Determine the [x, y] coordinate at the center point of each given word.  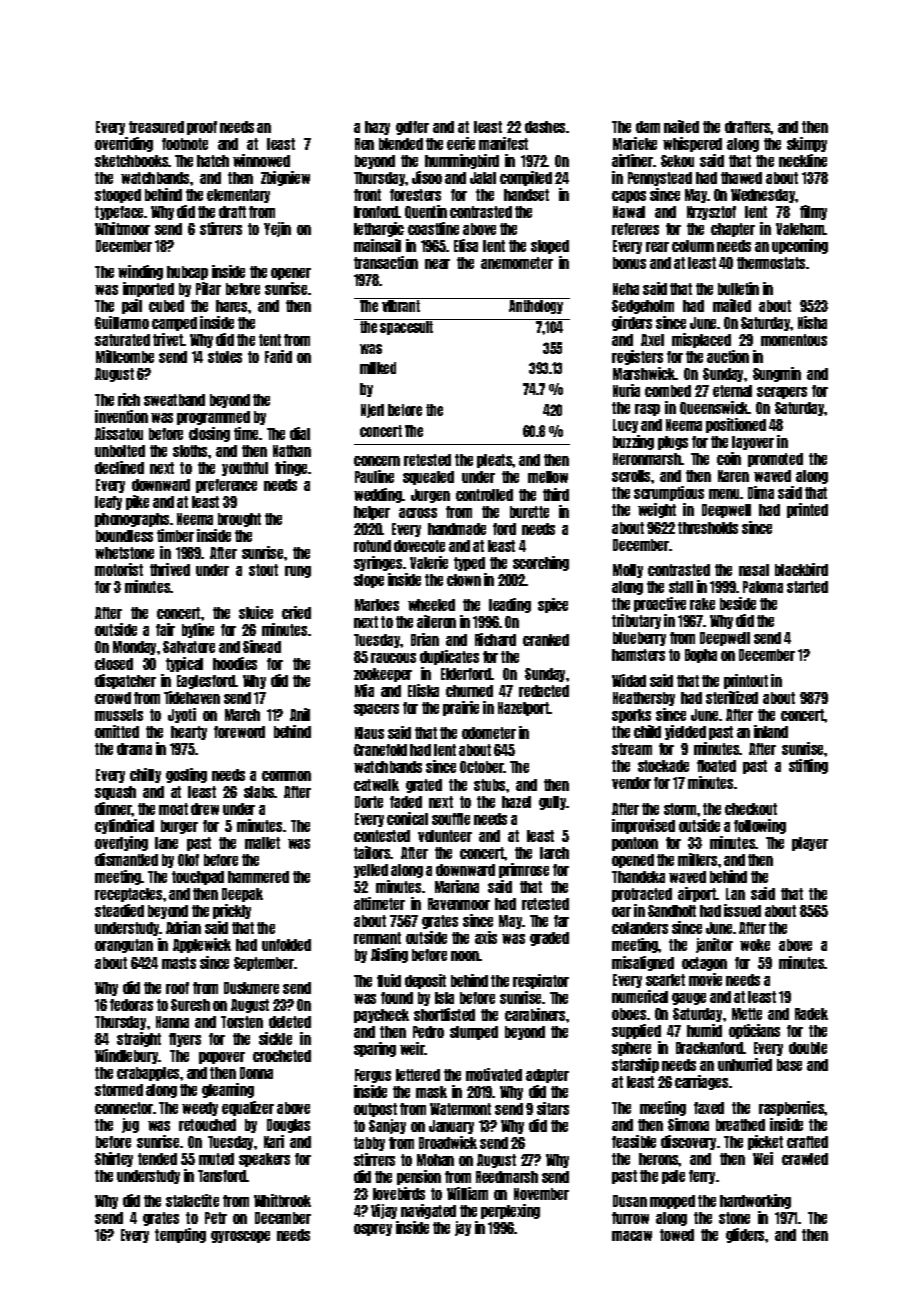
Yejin [277, 229]
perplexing [510, 1211]
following [760, 826]
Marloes [377, 605]
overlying [121, 843]
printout [746, 681]
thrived [170, 569]
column [693, 246]
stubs [490, 785]
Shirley [114, 1159]
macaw [632, 1236]
